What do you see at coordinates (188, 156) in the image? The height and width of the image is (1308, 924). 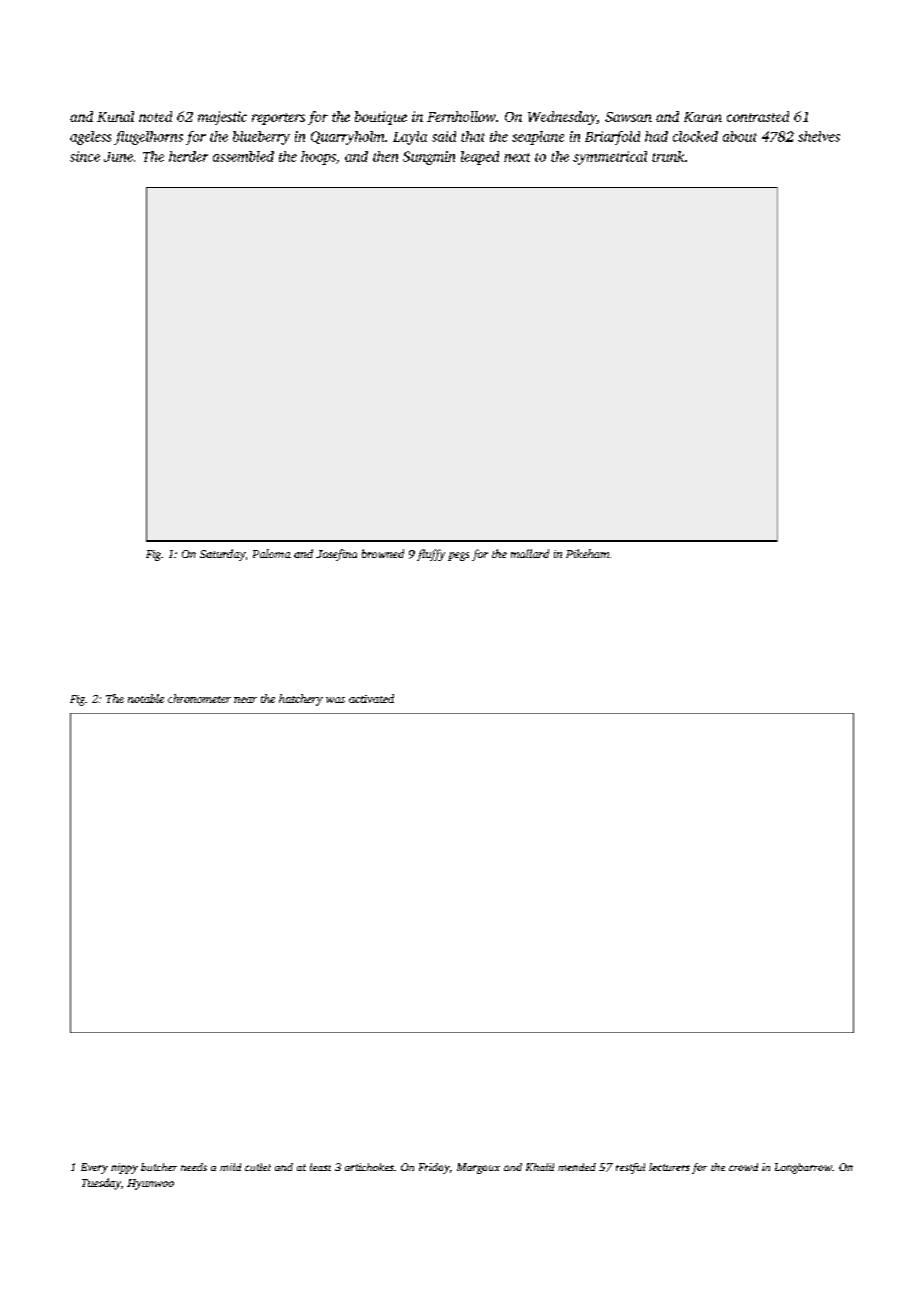 I see `herder` at bounding box center [188, 156].
